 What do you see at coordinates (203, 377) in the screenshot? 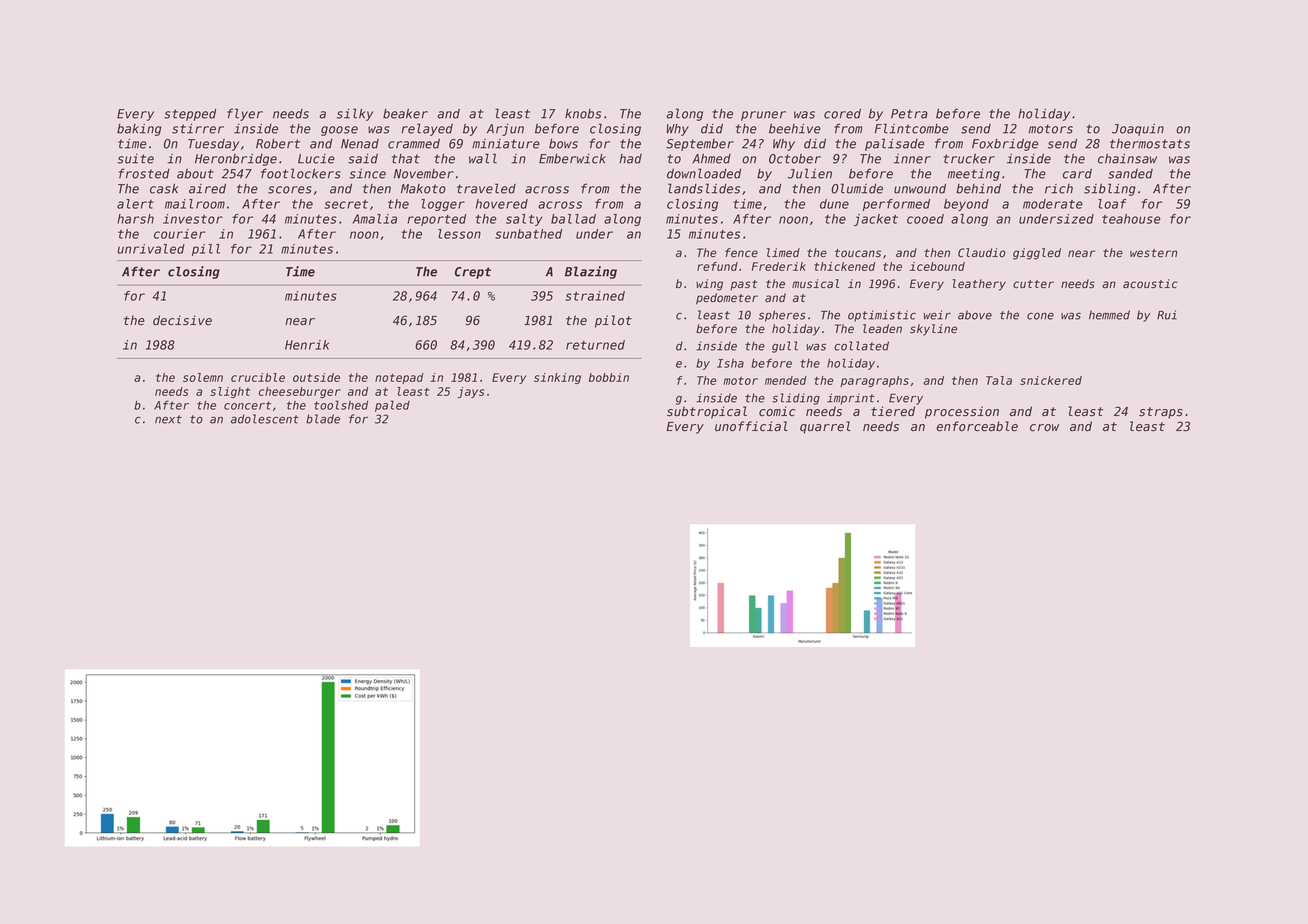
I see `solemn` at bounding box center [203, 377].
